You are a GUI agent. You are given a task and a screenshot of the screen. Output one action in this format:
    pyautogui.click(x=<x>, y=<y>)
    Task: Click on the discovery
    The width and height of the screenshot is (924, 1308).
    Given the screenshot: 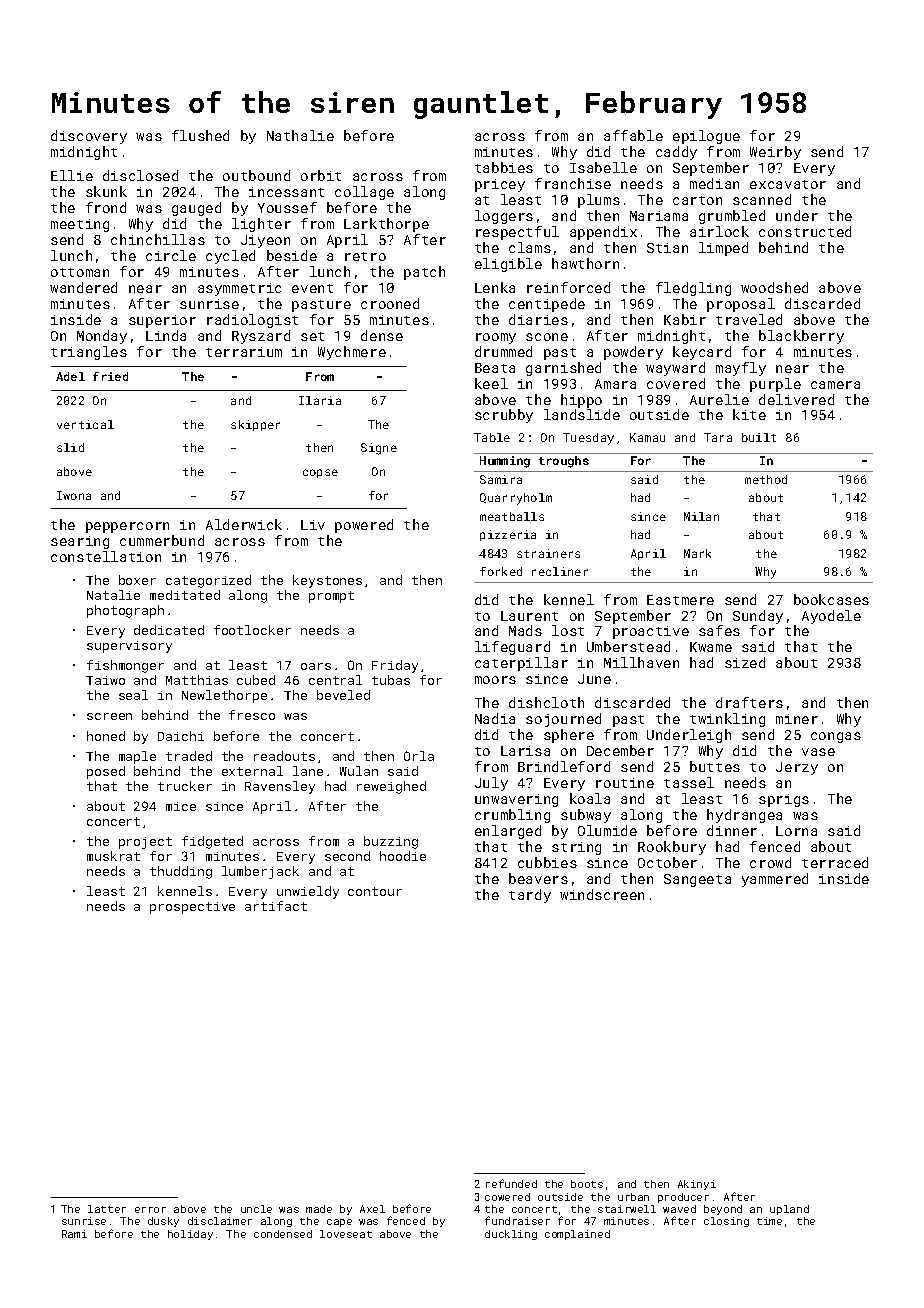 What is the action you would take?
    pyautogui.click(x=89, y=137)
